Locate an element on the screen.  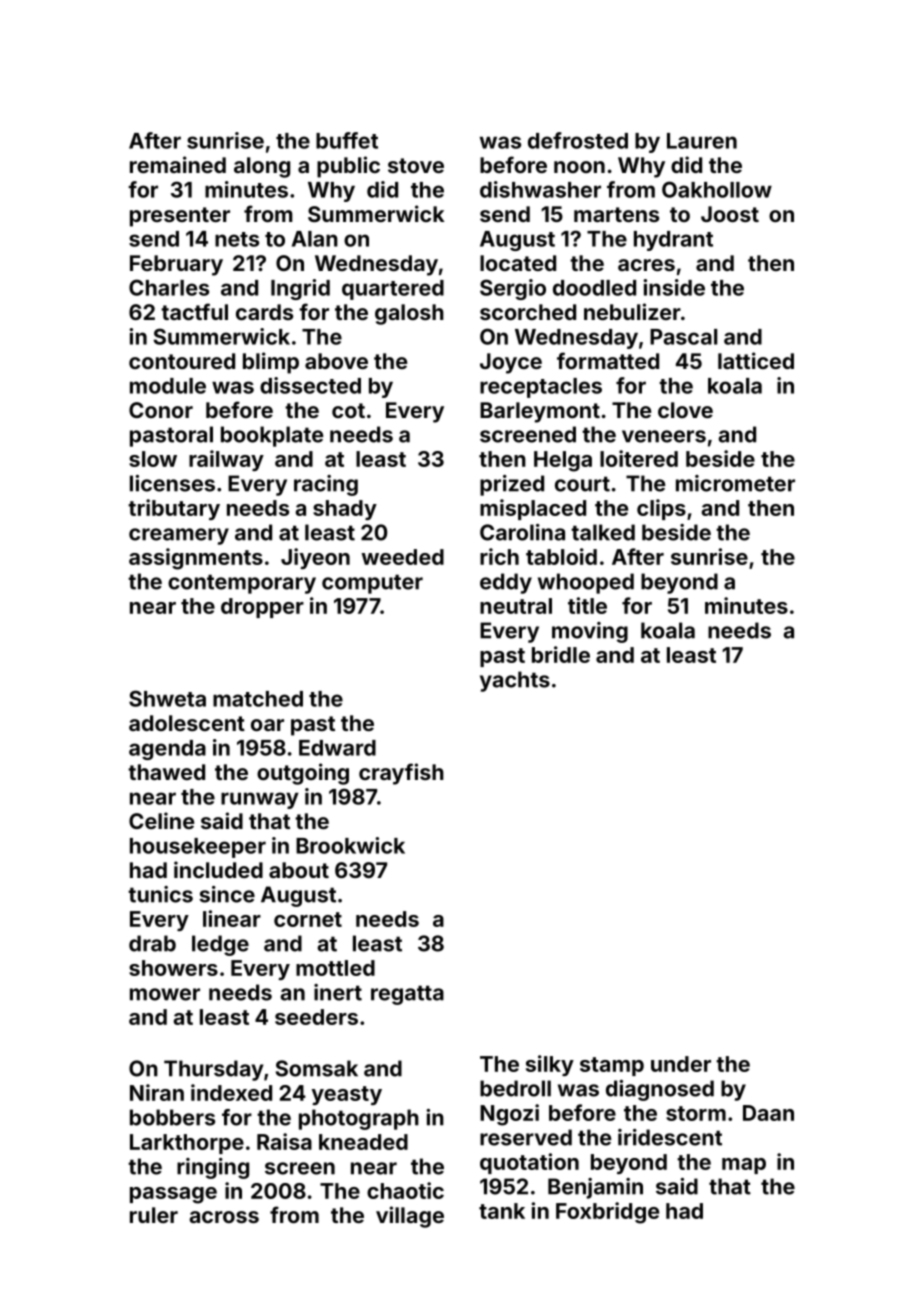
quartered is located at coordinates (393, 290).
